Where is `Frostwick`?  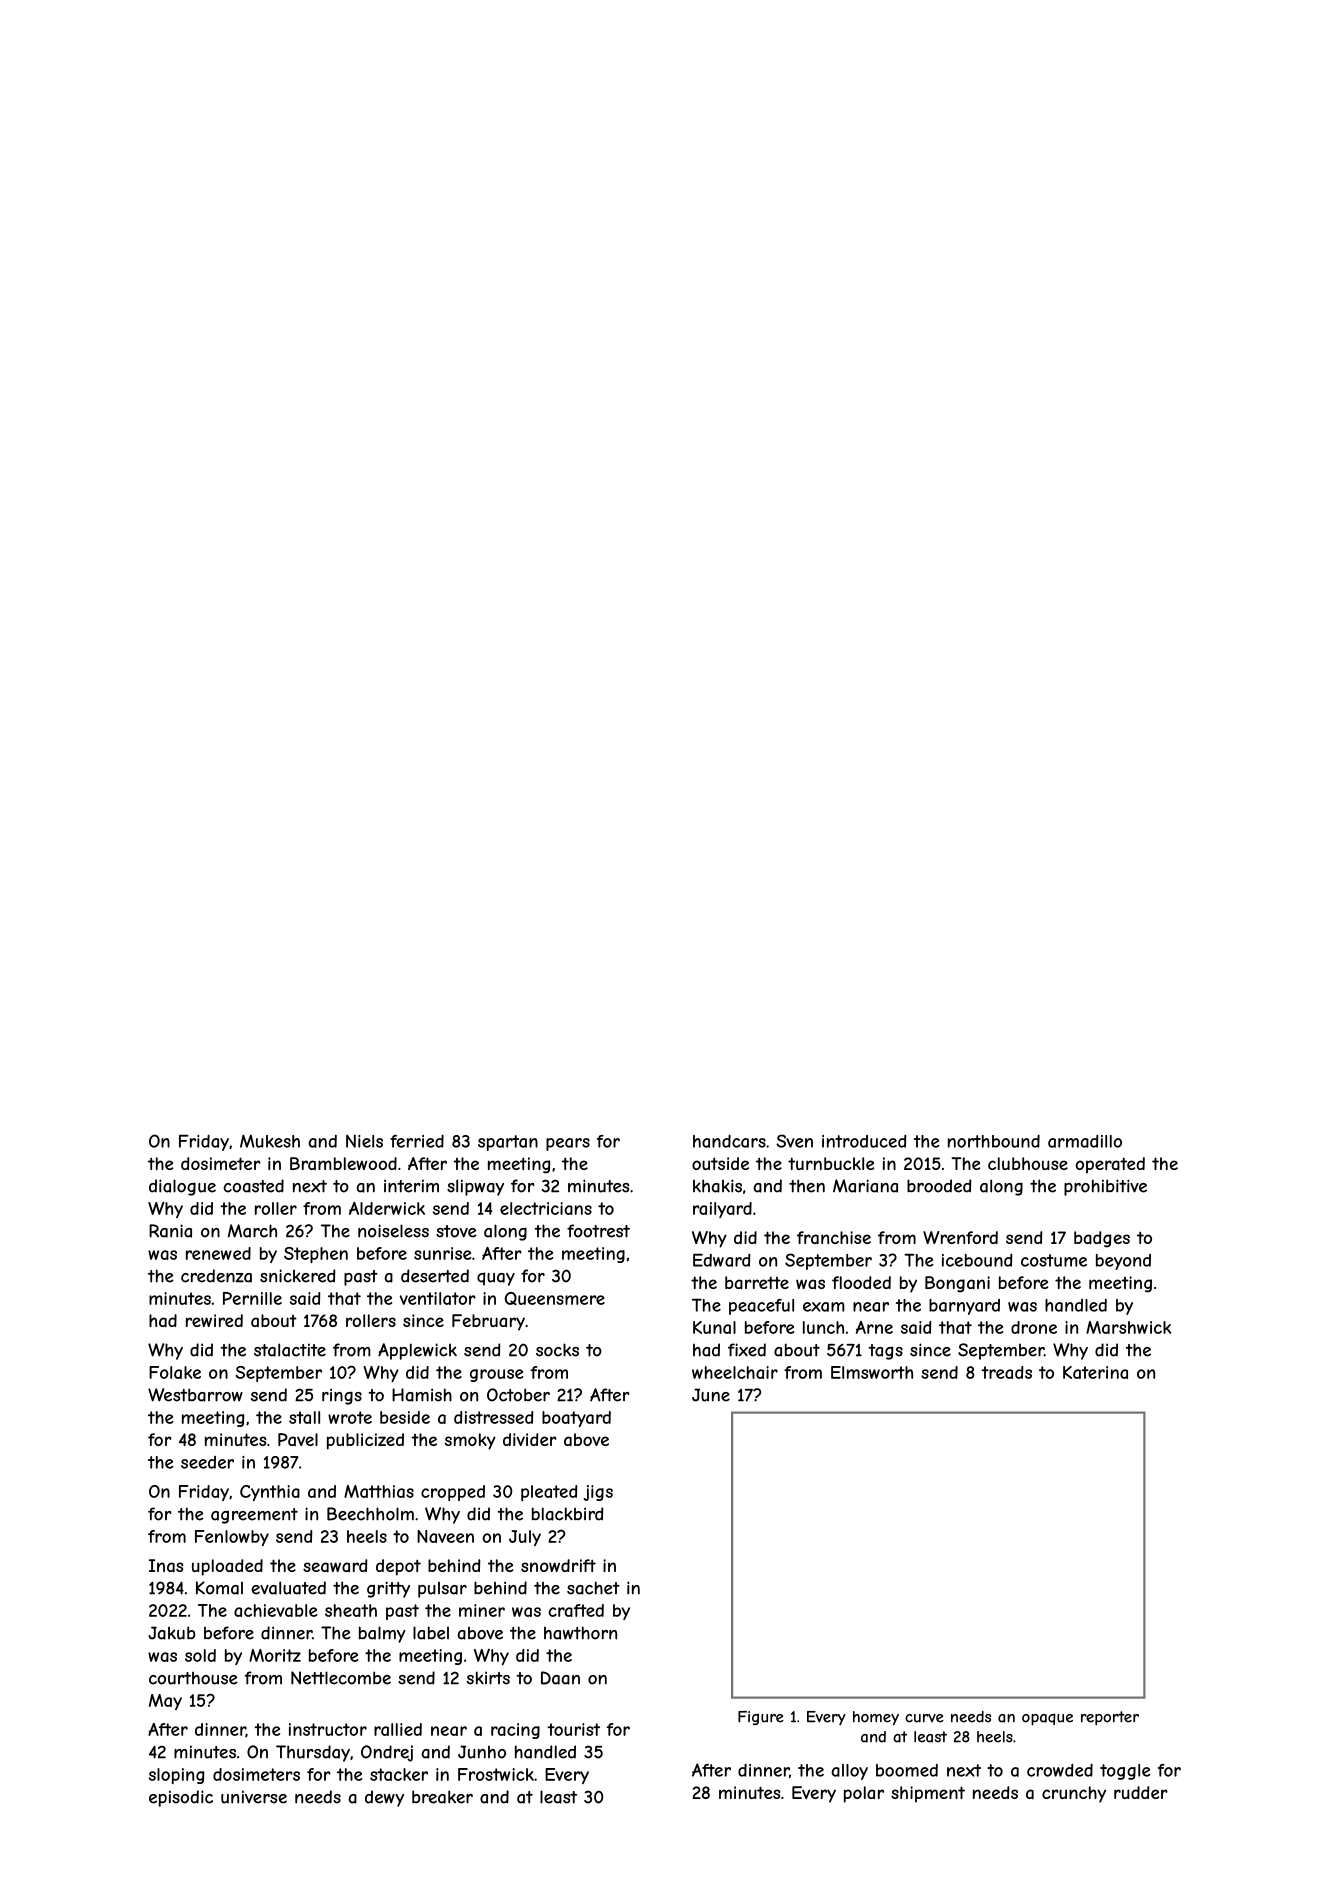 Frostwick is located at coordinates (496, 1774).
